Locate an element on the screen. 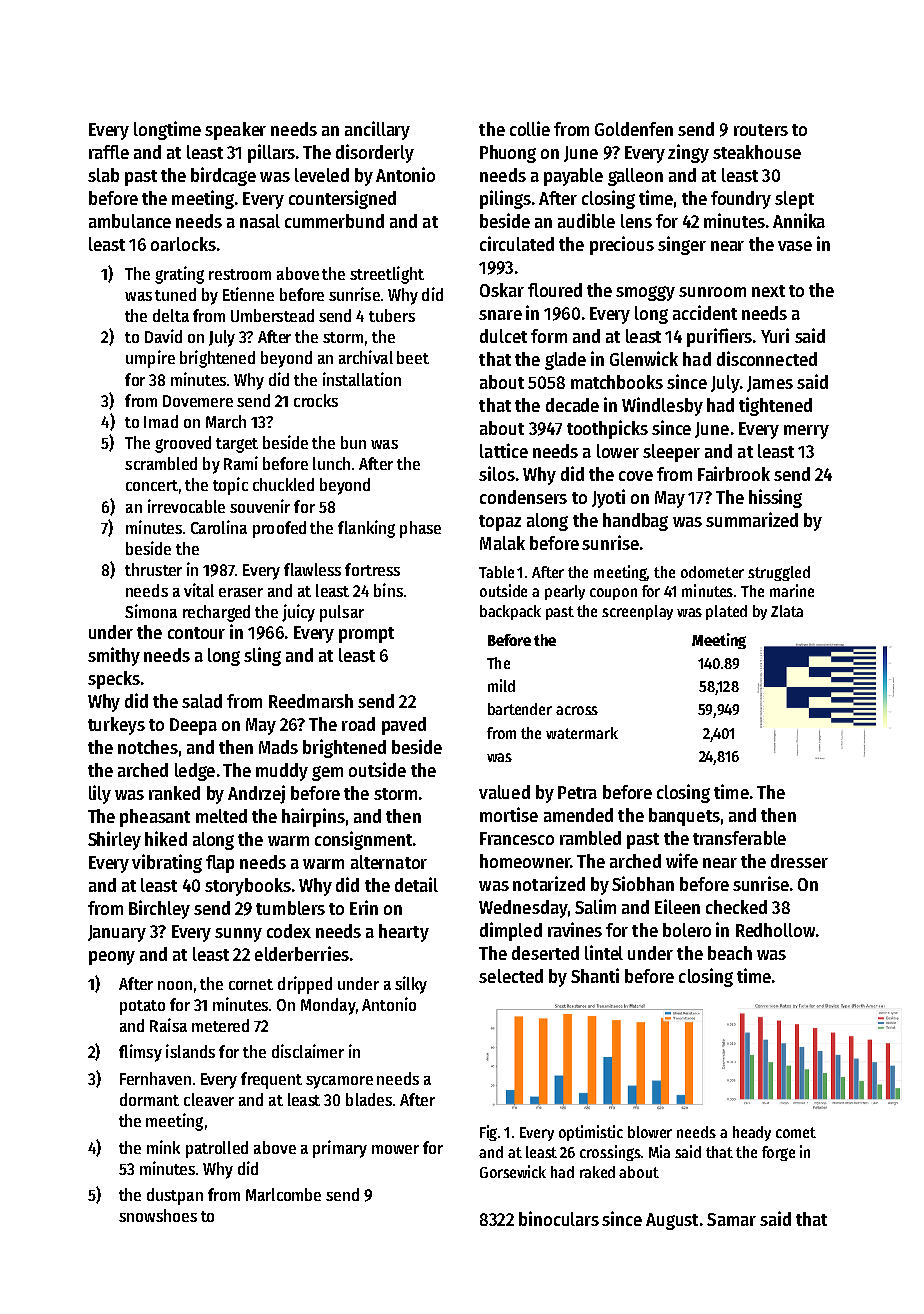  next is located at coordinates (768, 291).
